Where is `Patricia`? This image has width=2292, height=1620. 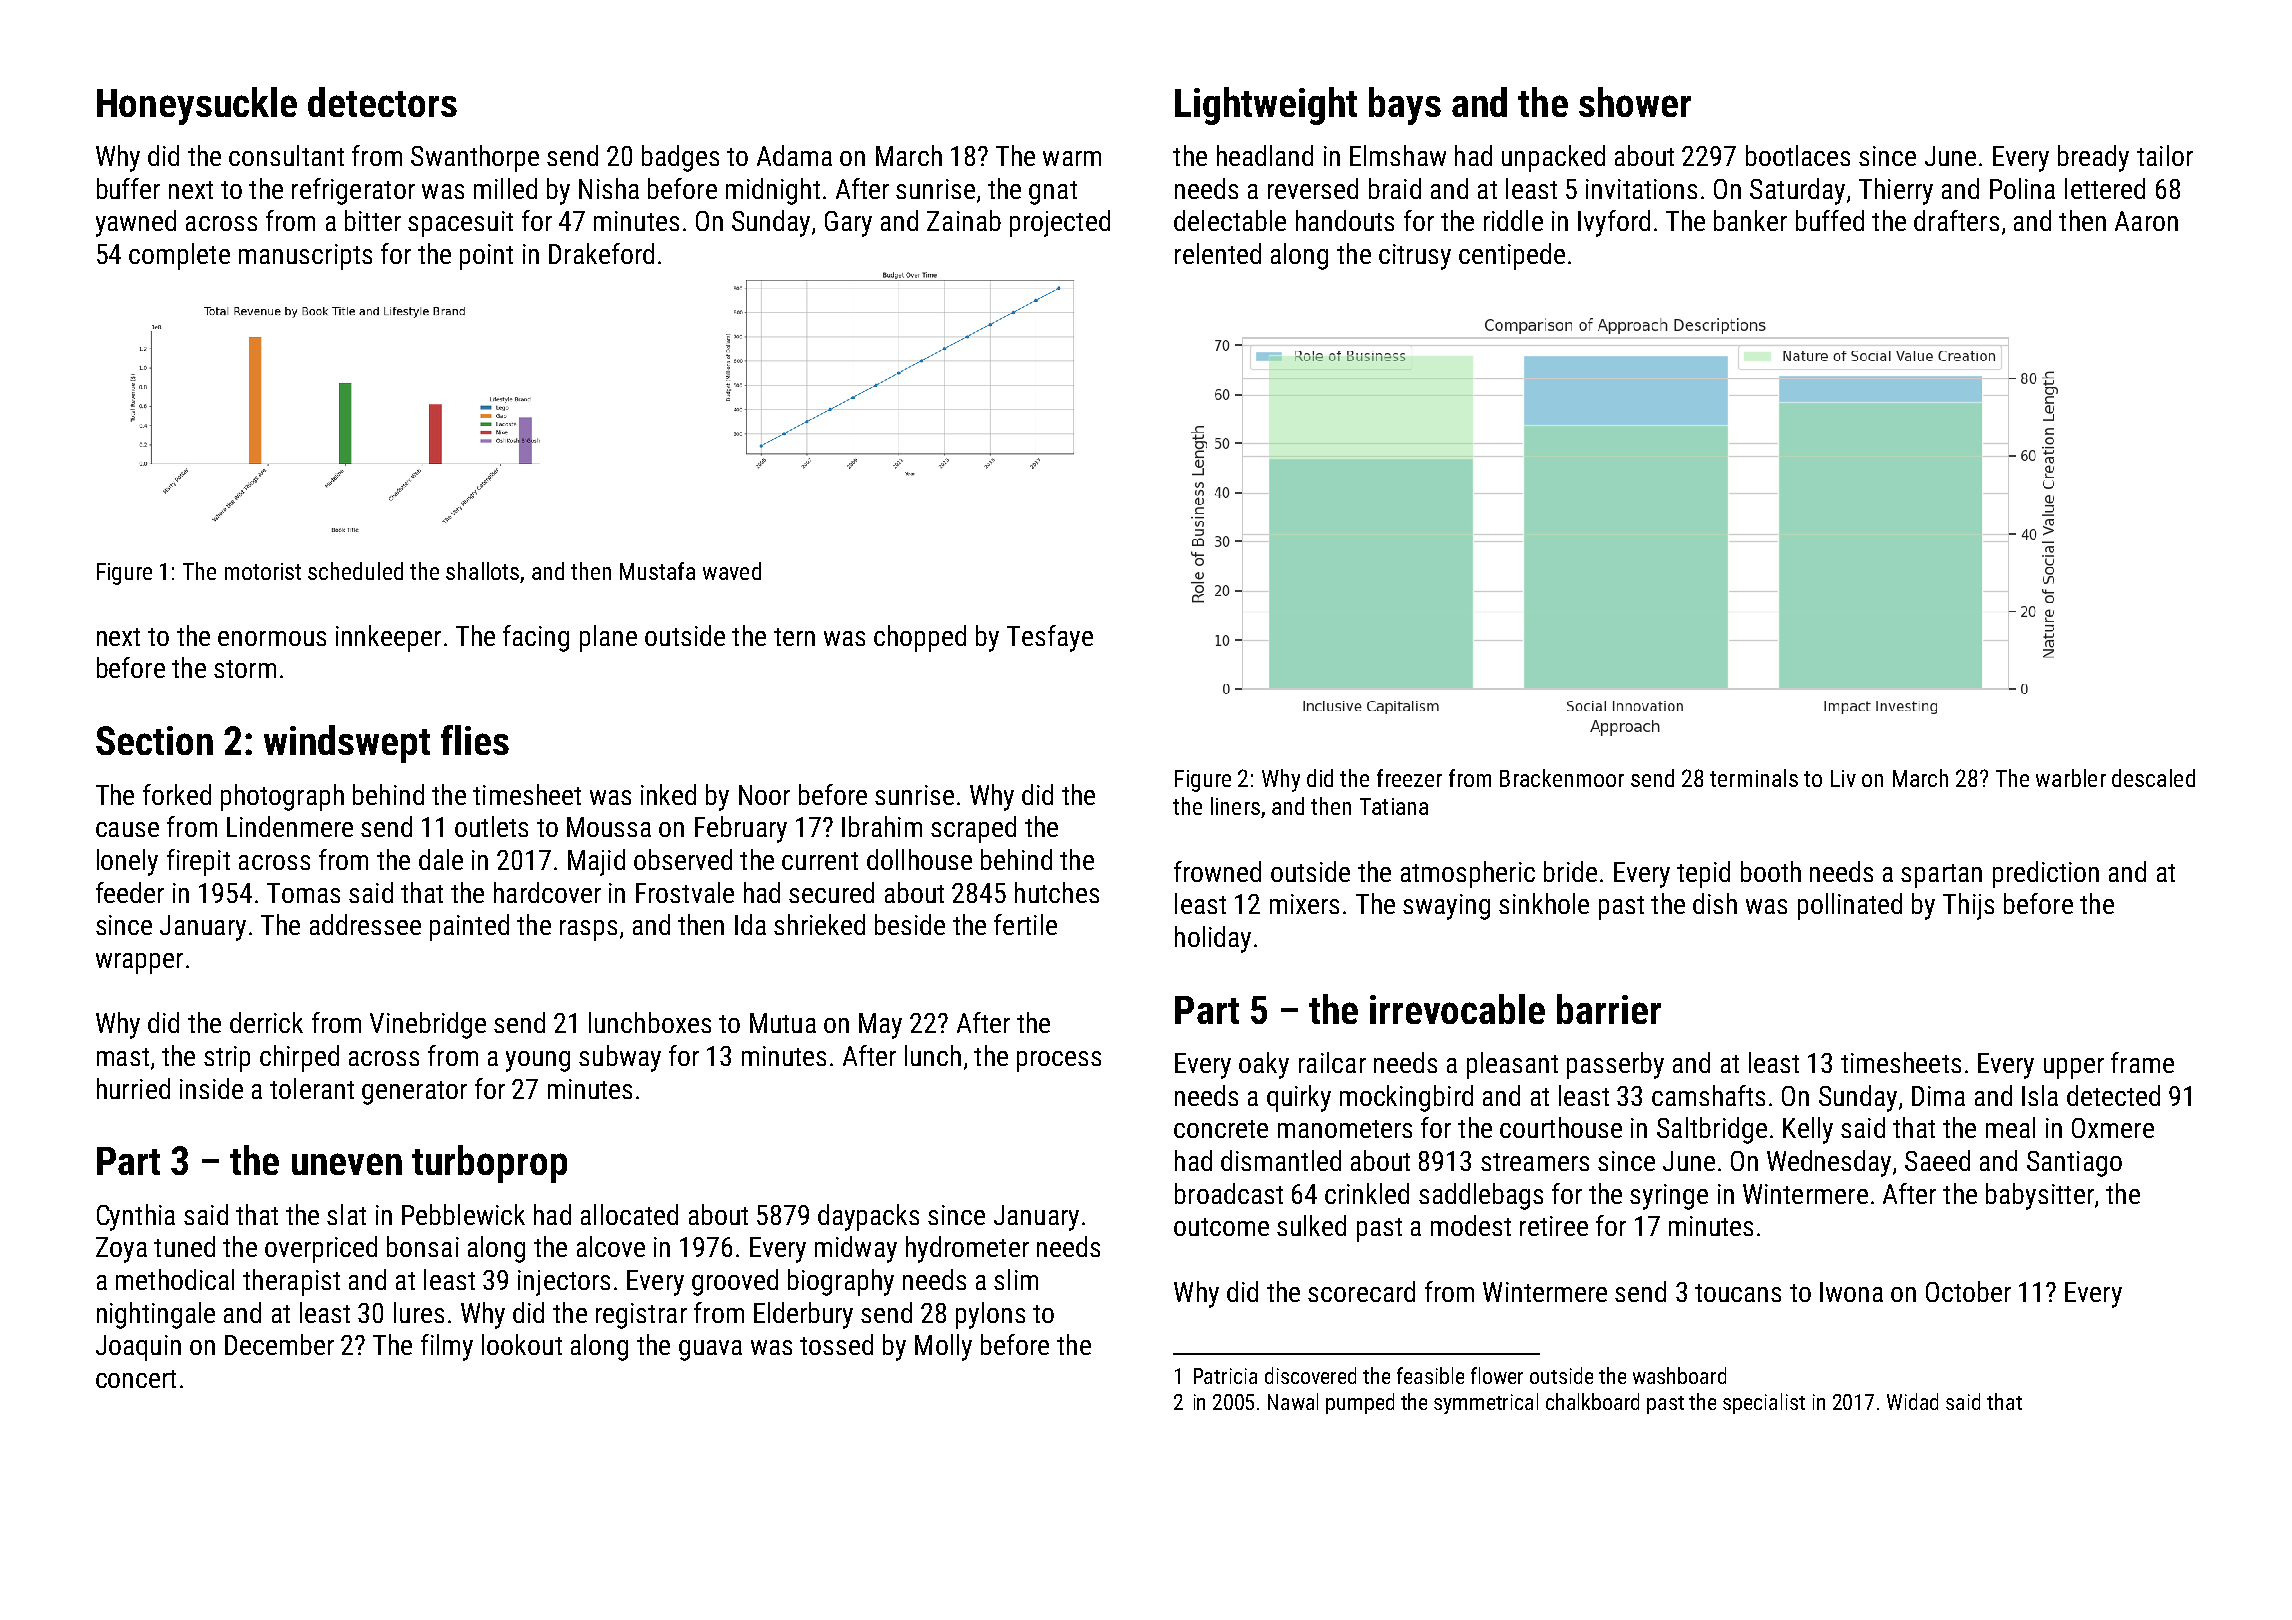 Patricia is located at coordinates (1225, 1376).
